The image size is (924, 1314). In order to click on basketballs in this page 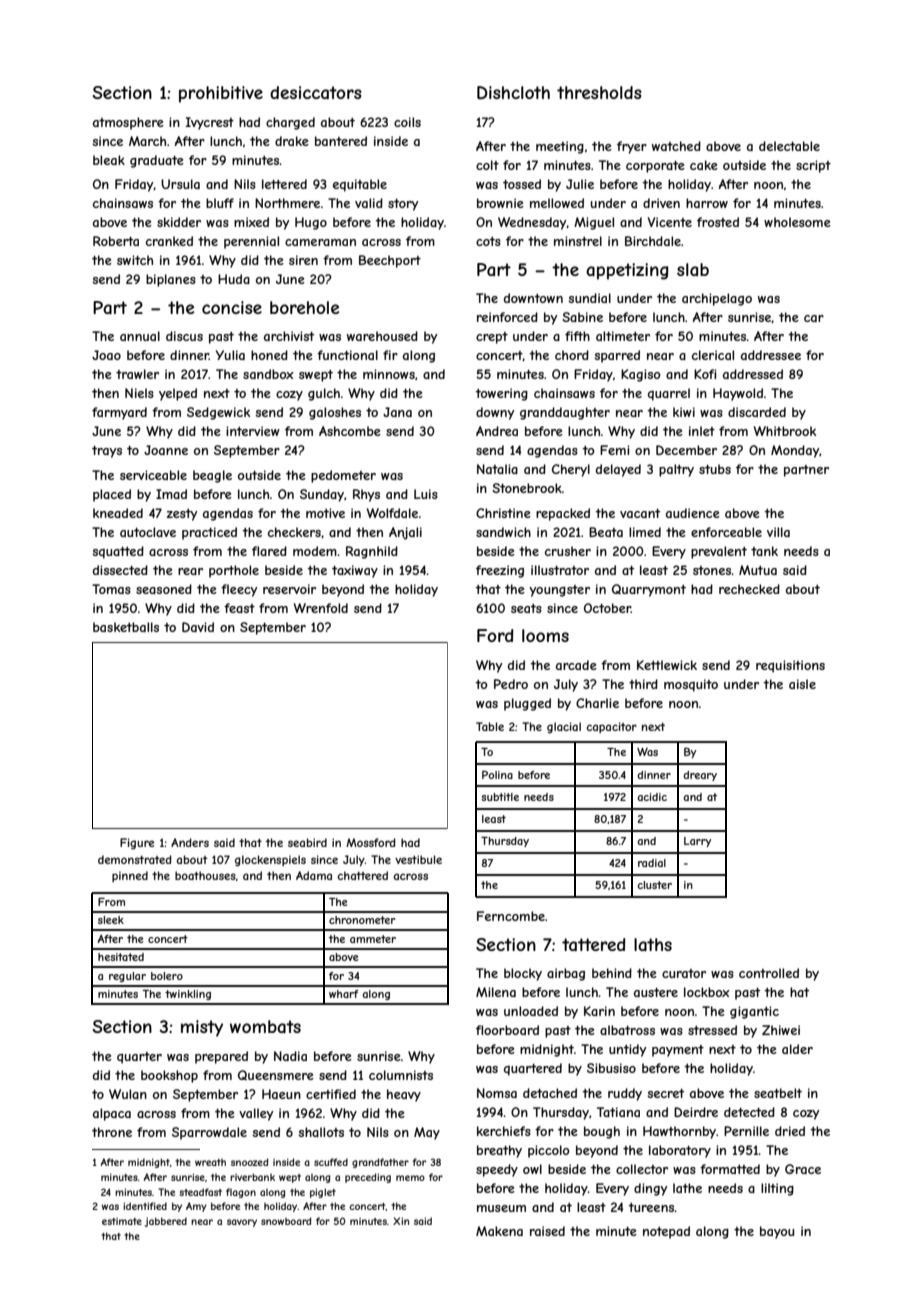, I will do `click(126, 627)`.
